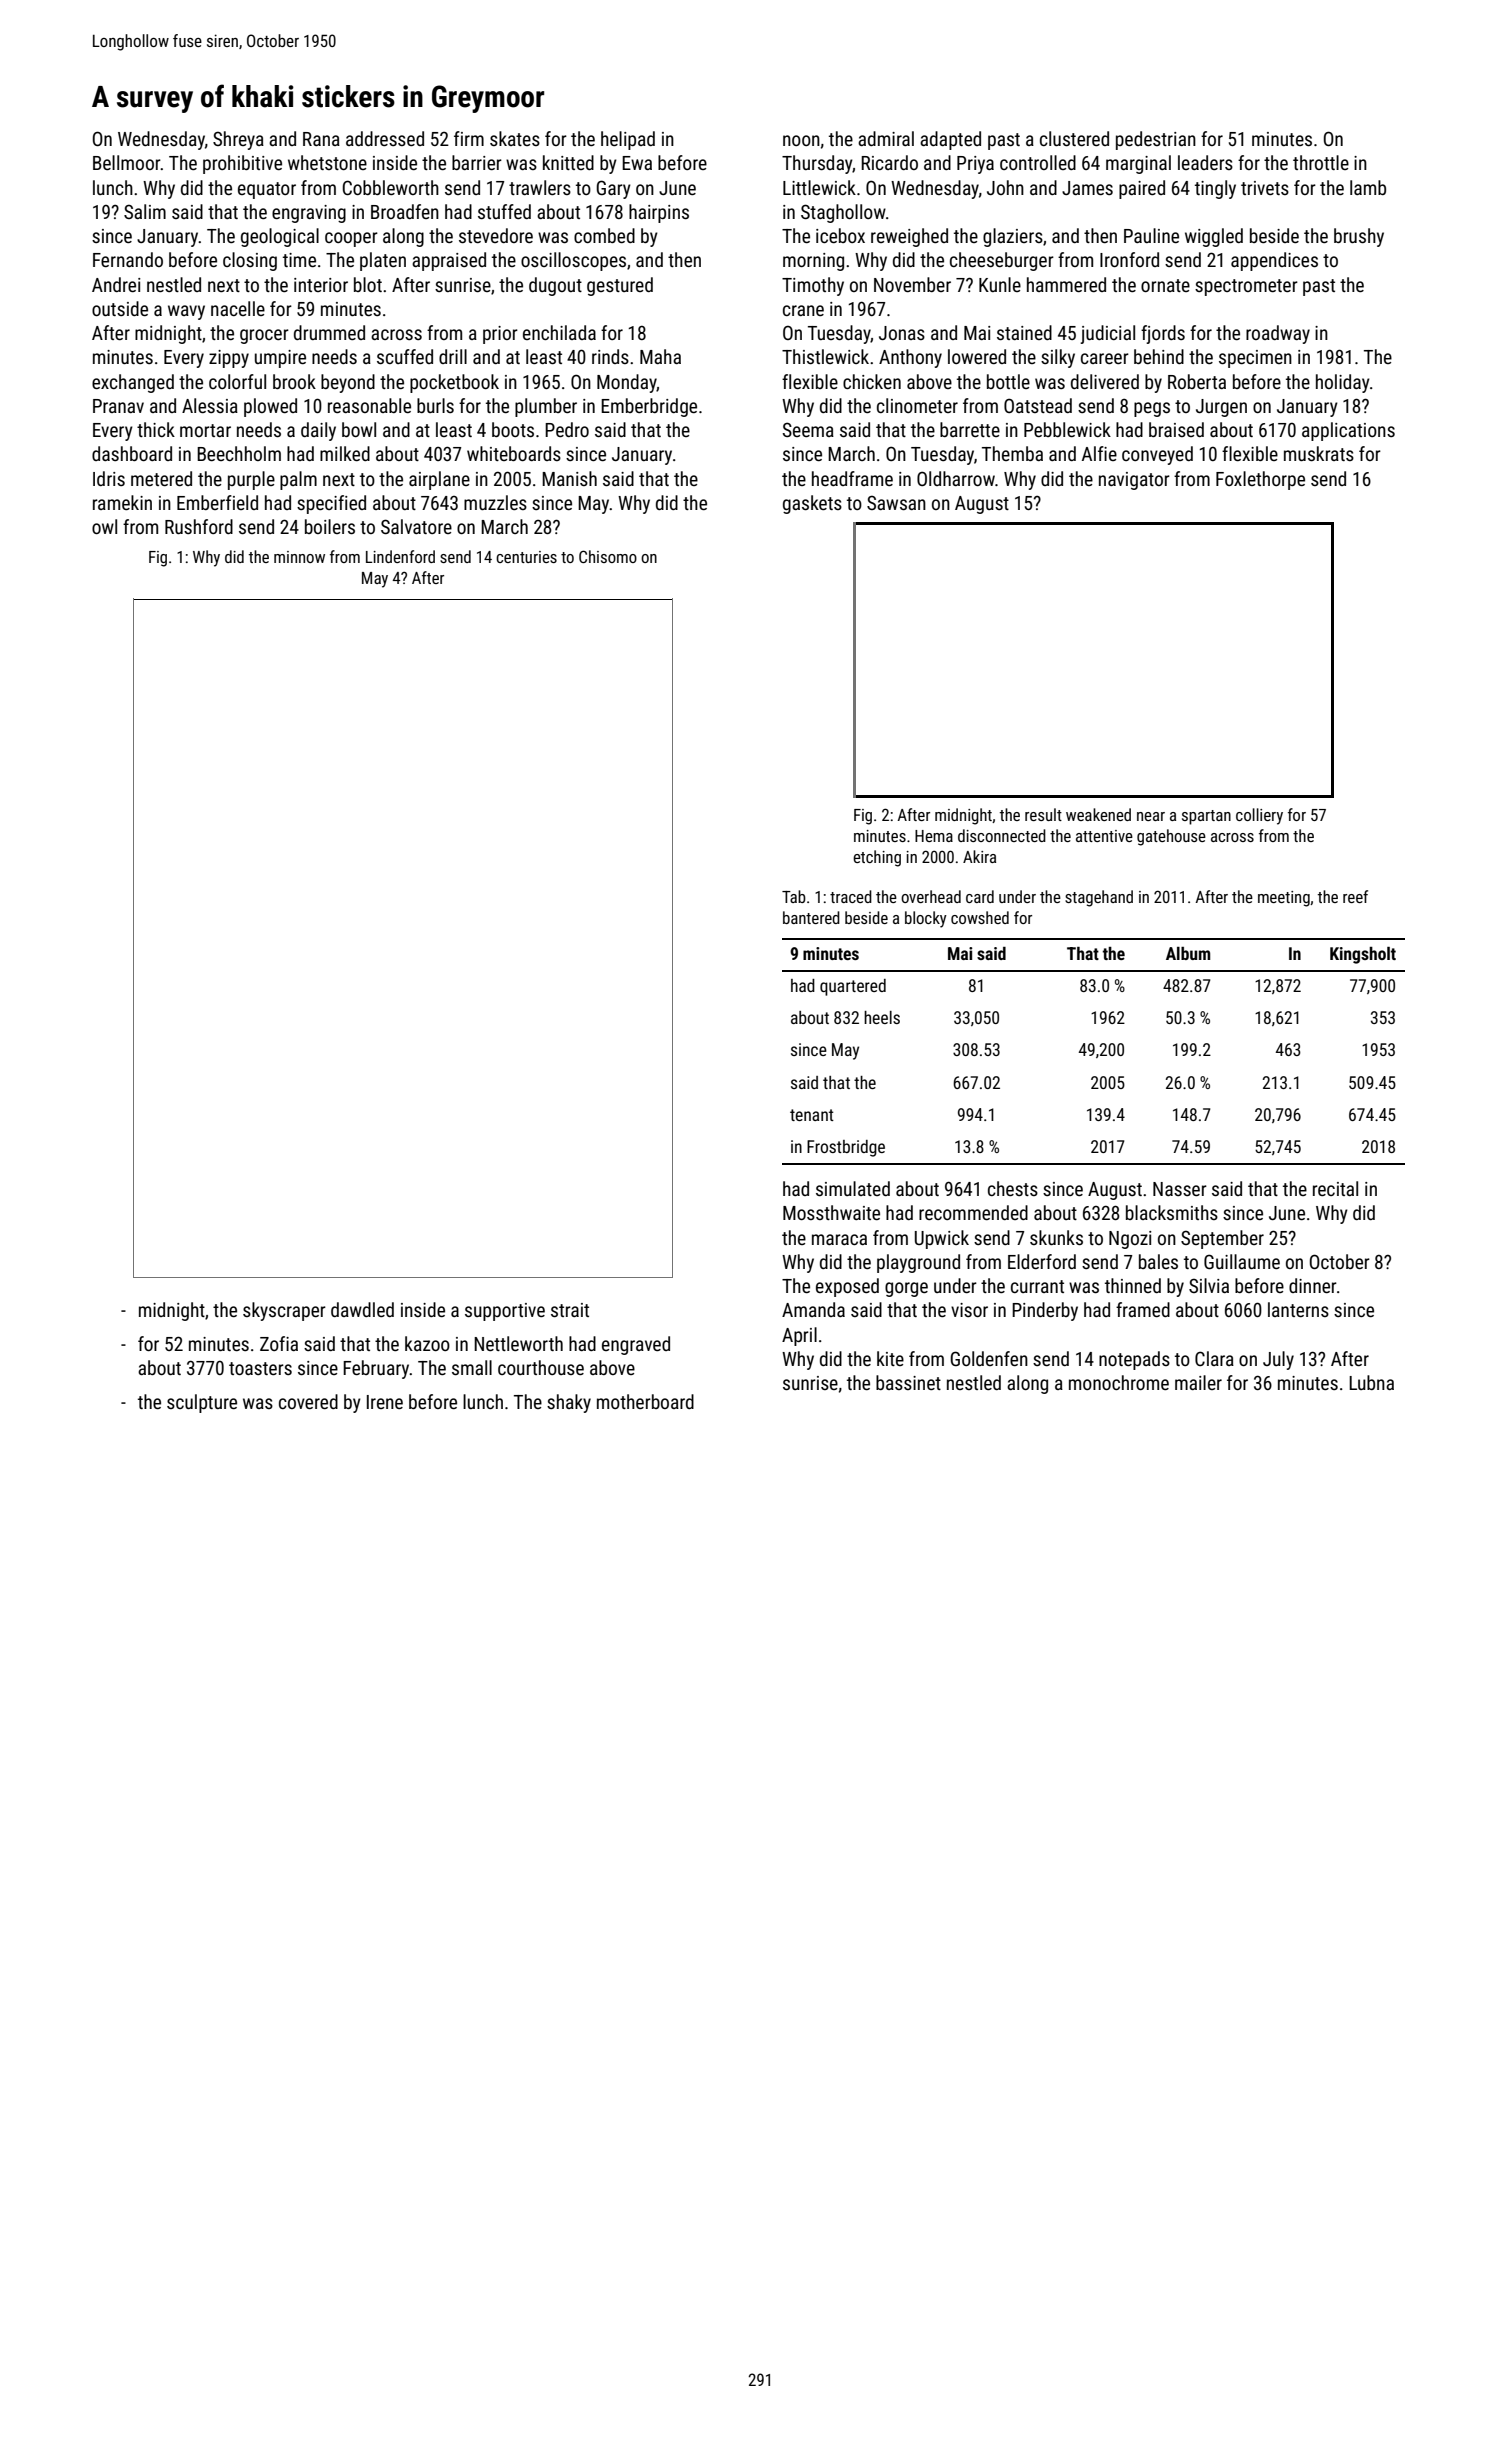 This document has height=2464, width=1496. Describe the element at coordinates (122, 502) in the document. I see `ramekin` at that location.
